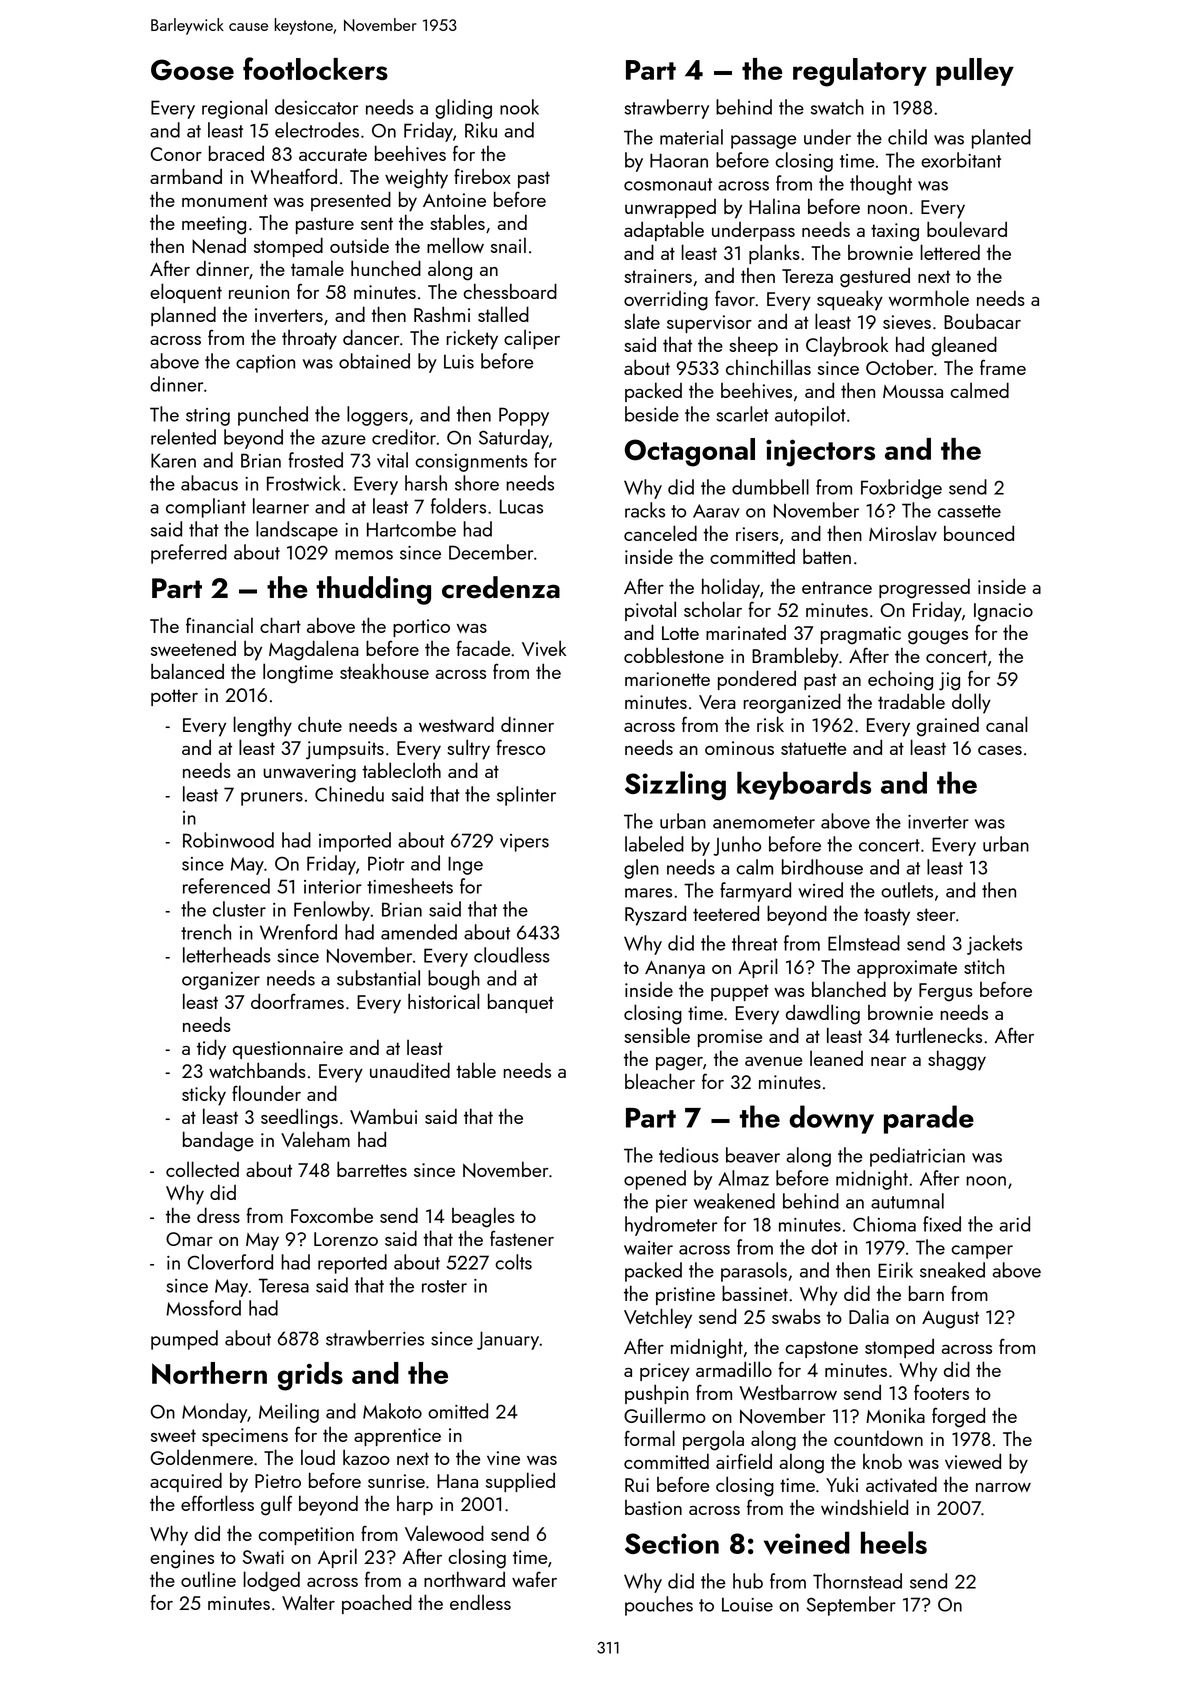 This page has width=1193, height=1687. What do you see at coordinates (675, 786) in the page?
I see `Sizzling` at bounding box center [675, 786].
